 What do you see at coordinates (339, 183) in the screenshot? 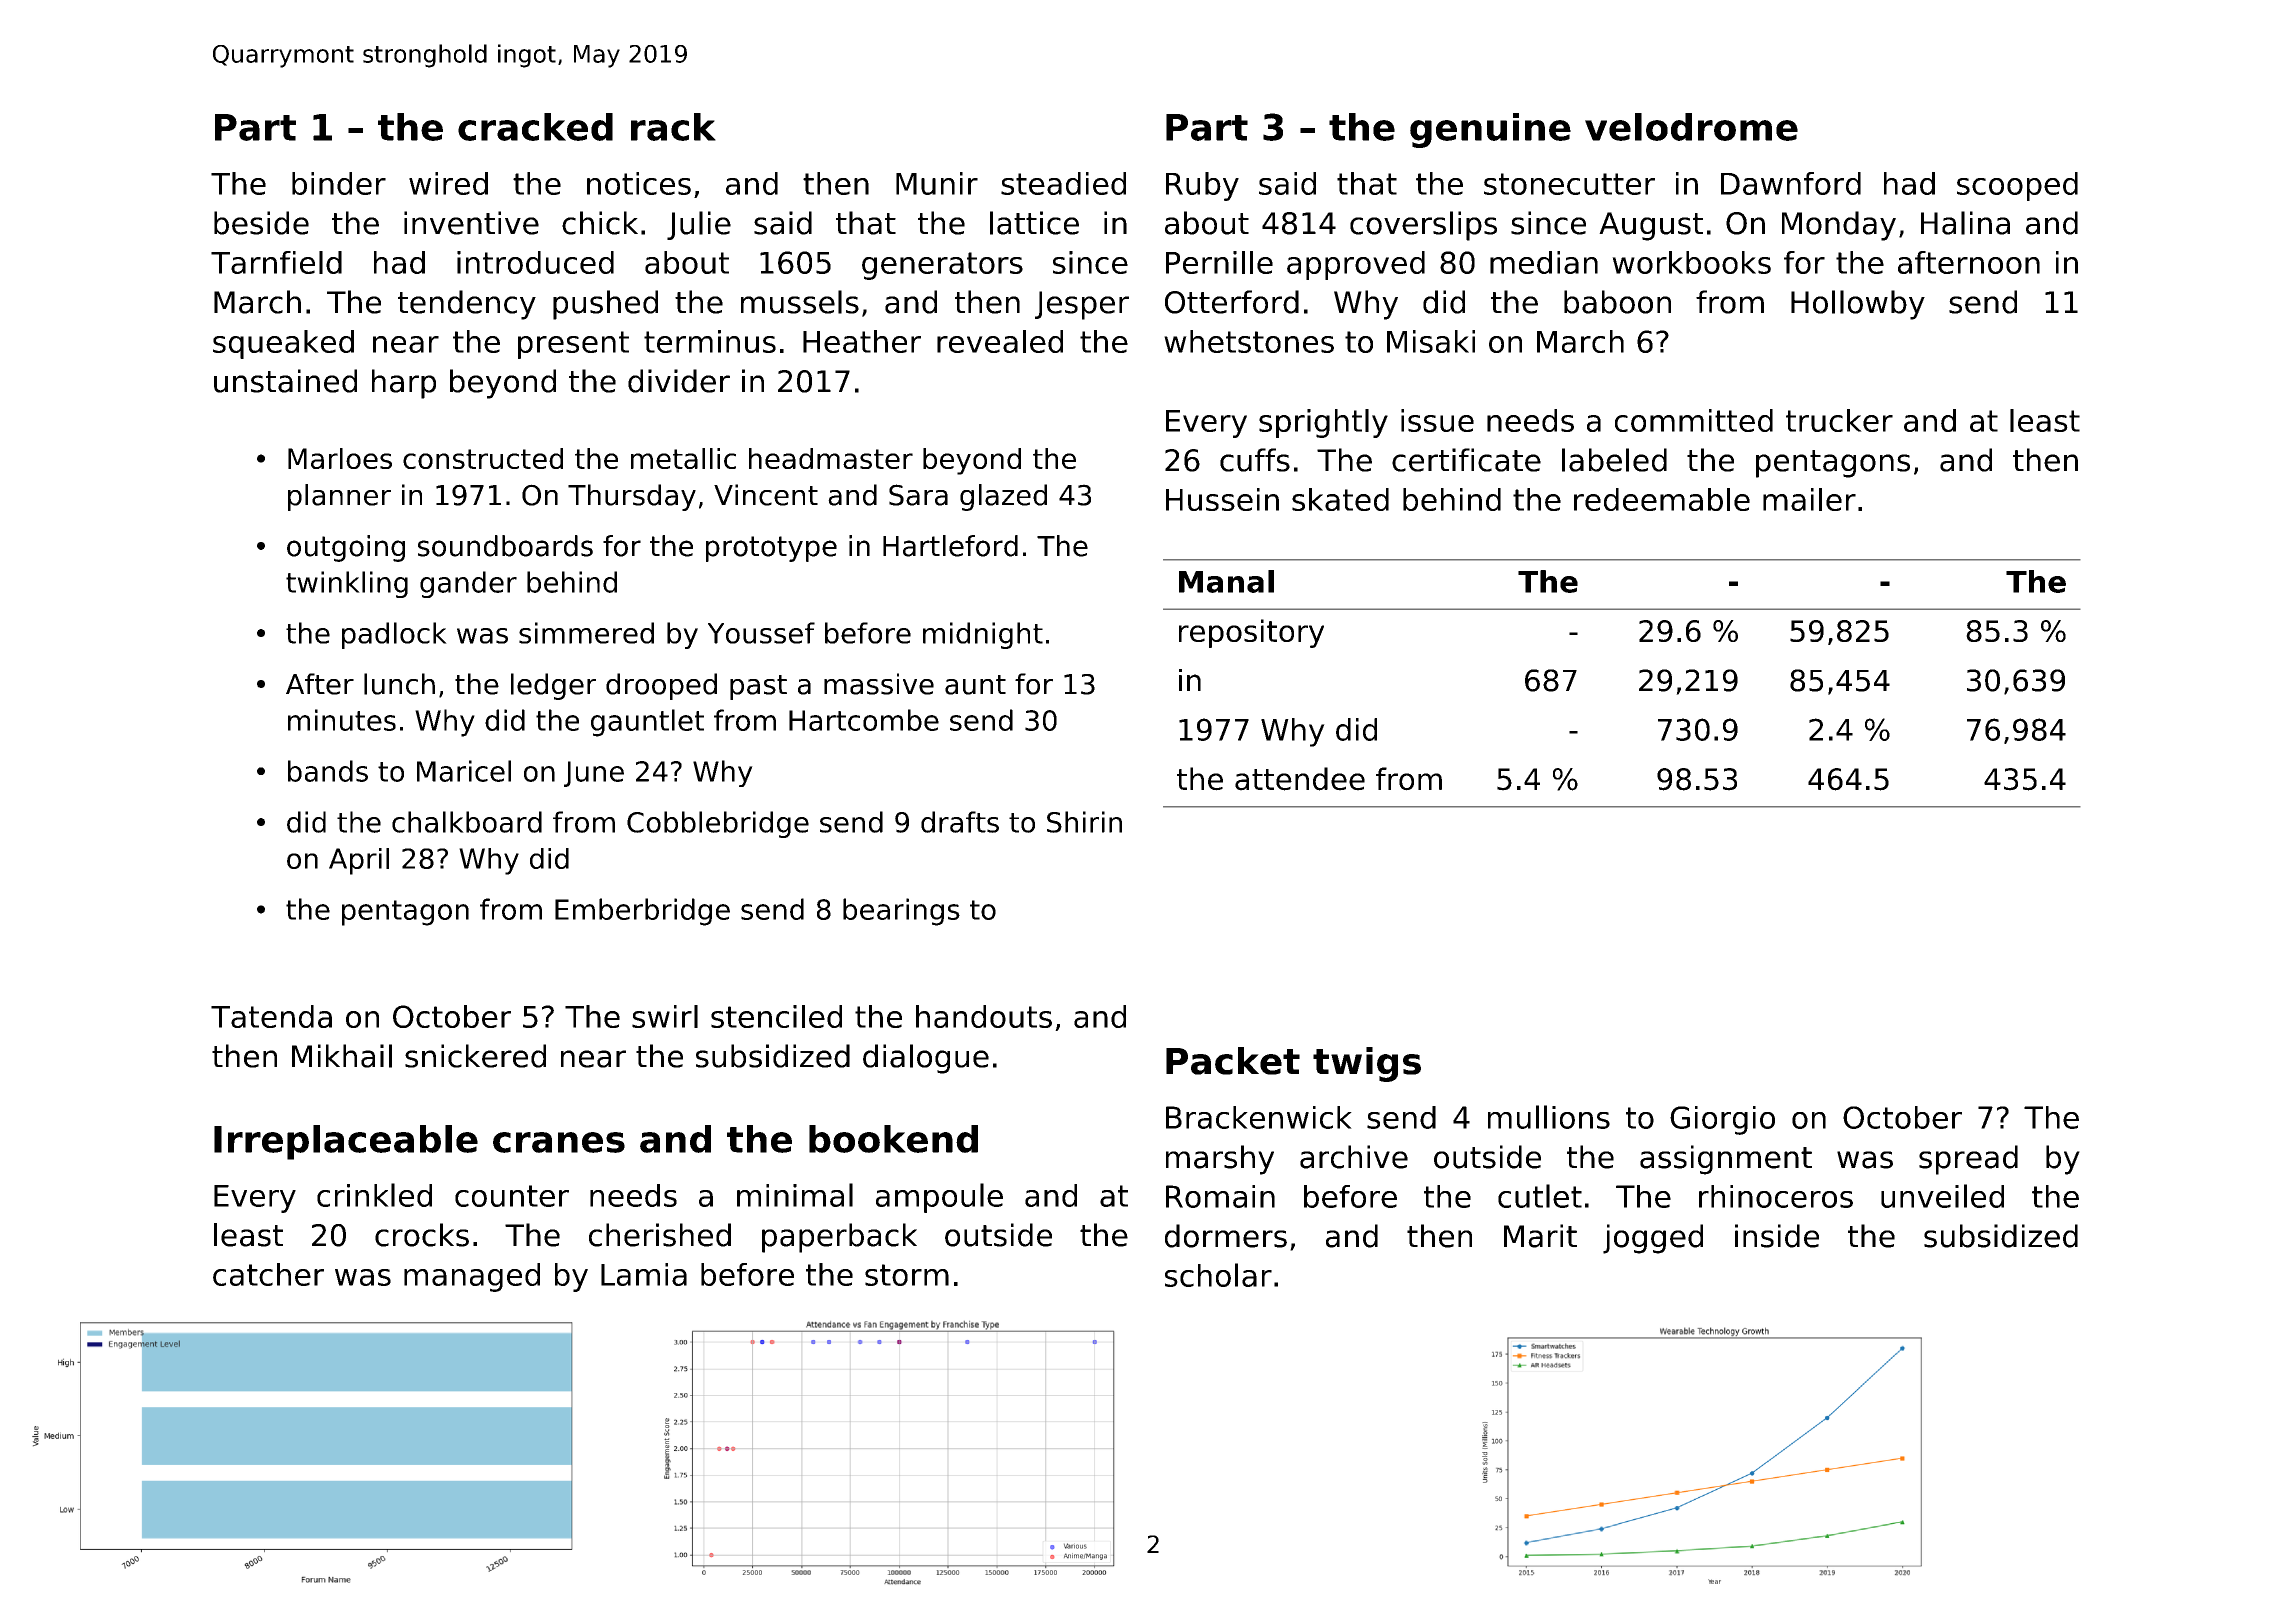
I see `binder` at bounding box center [339, 183].
